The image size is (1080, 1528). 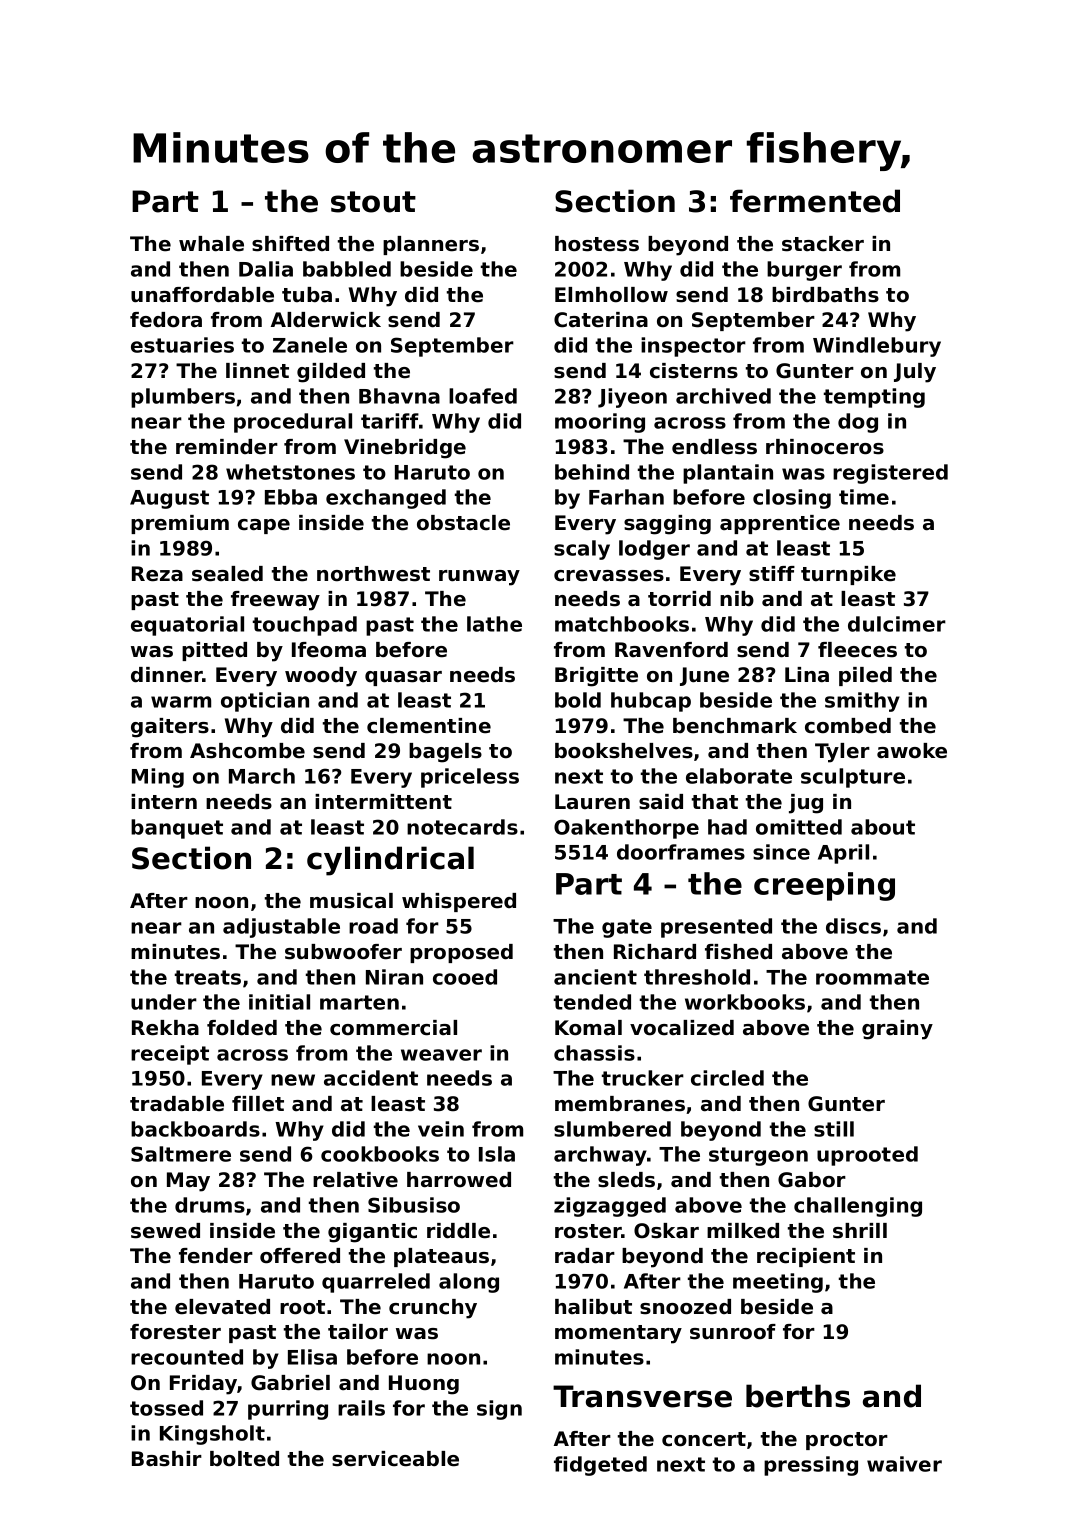 I want to click on planners, so click(x=431, y=245).
